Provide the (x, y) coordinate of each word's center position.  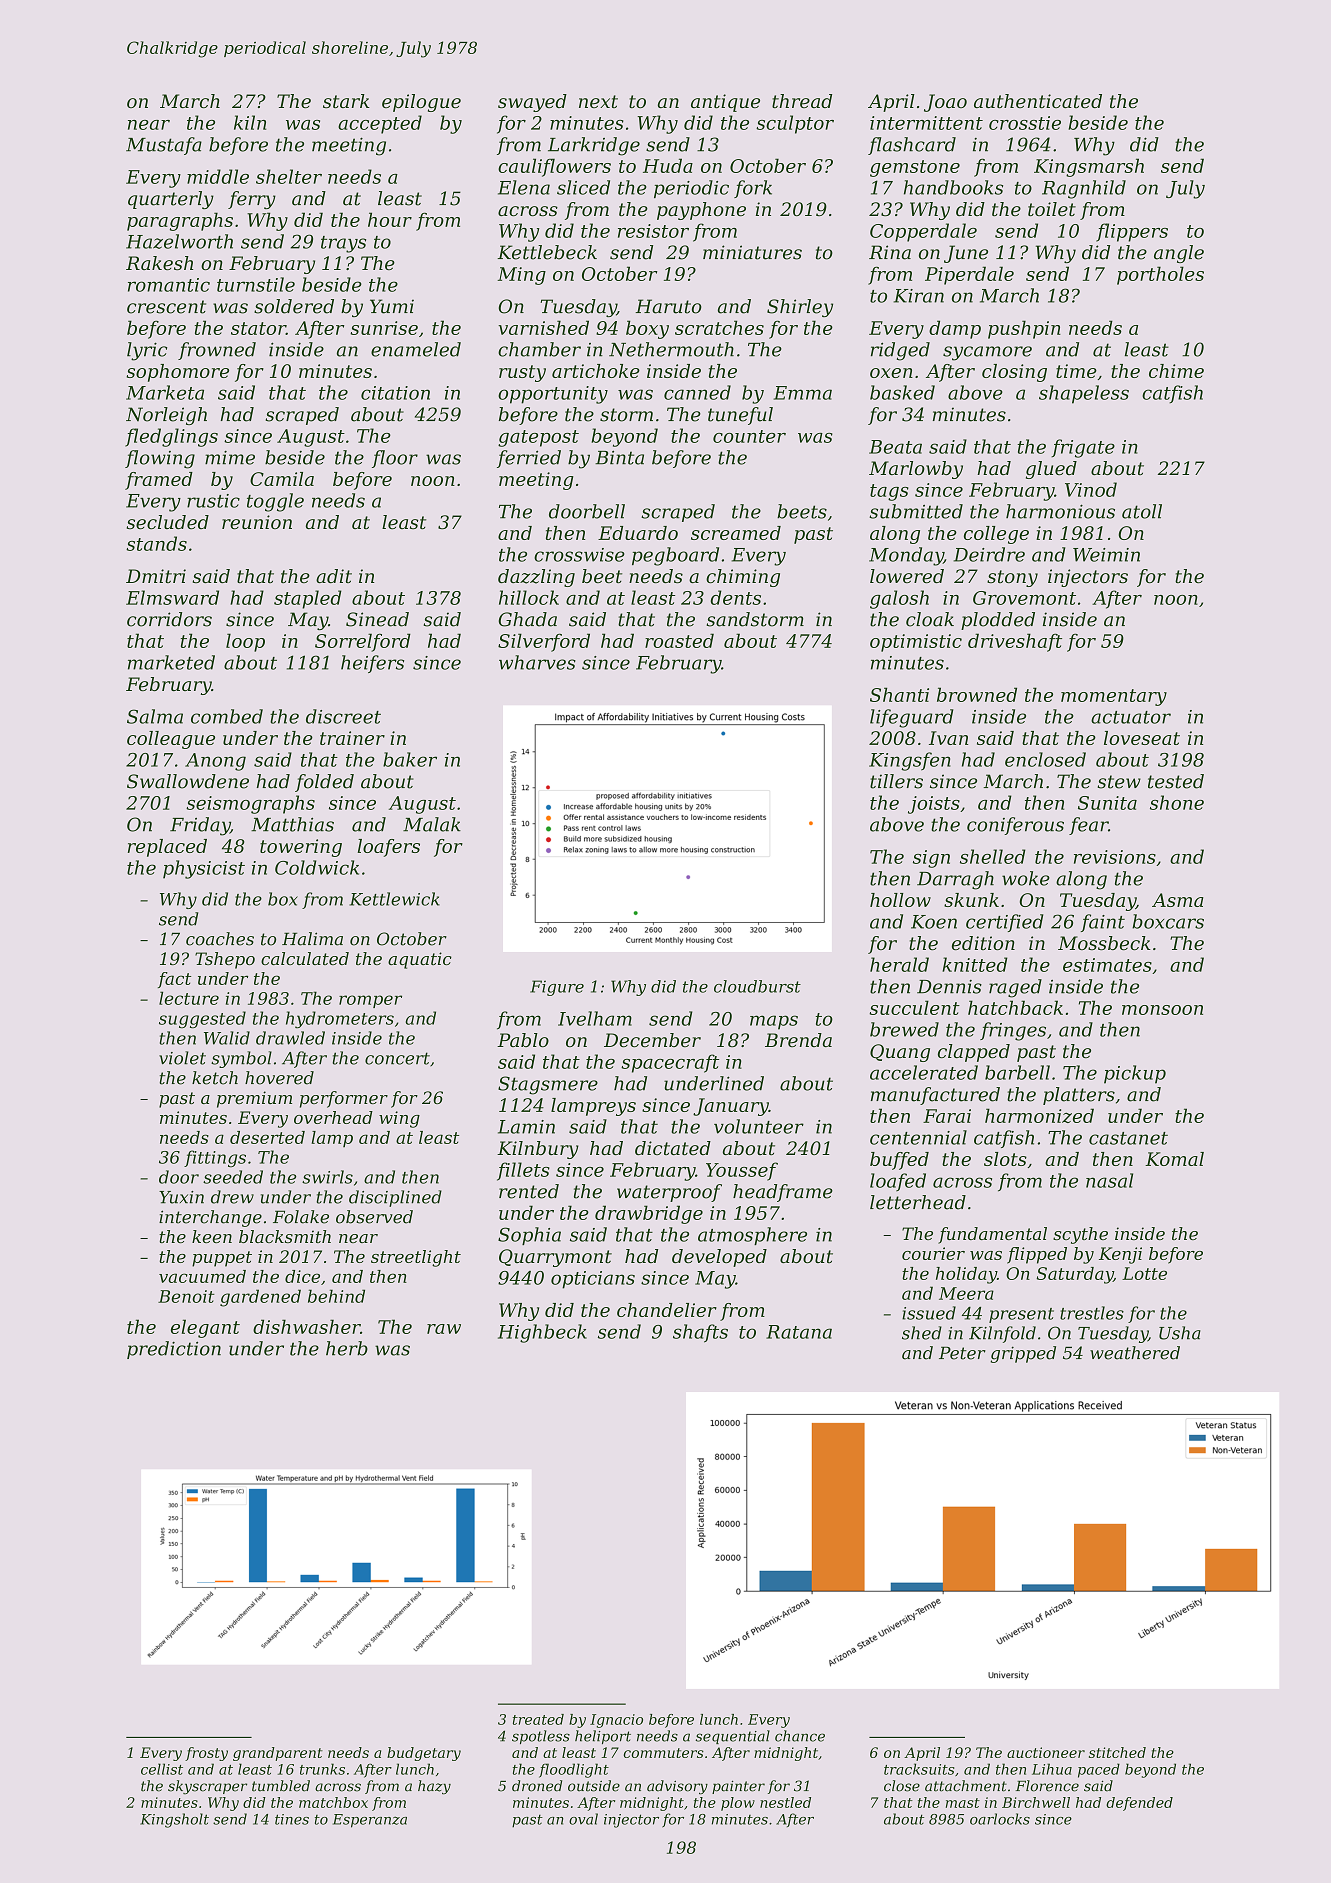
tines (292, 1819)
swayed (532, 103)
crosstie (1025, 123)
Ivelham (595, 1018)
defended (1139, 1804)
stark (346, 101)
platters (1079, 1096)
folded (324, 783)
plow (738, 1804)
